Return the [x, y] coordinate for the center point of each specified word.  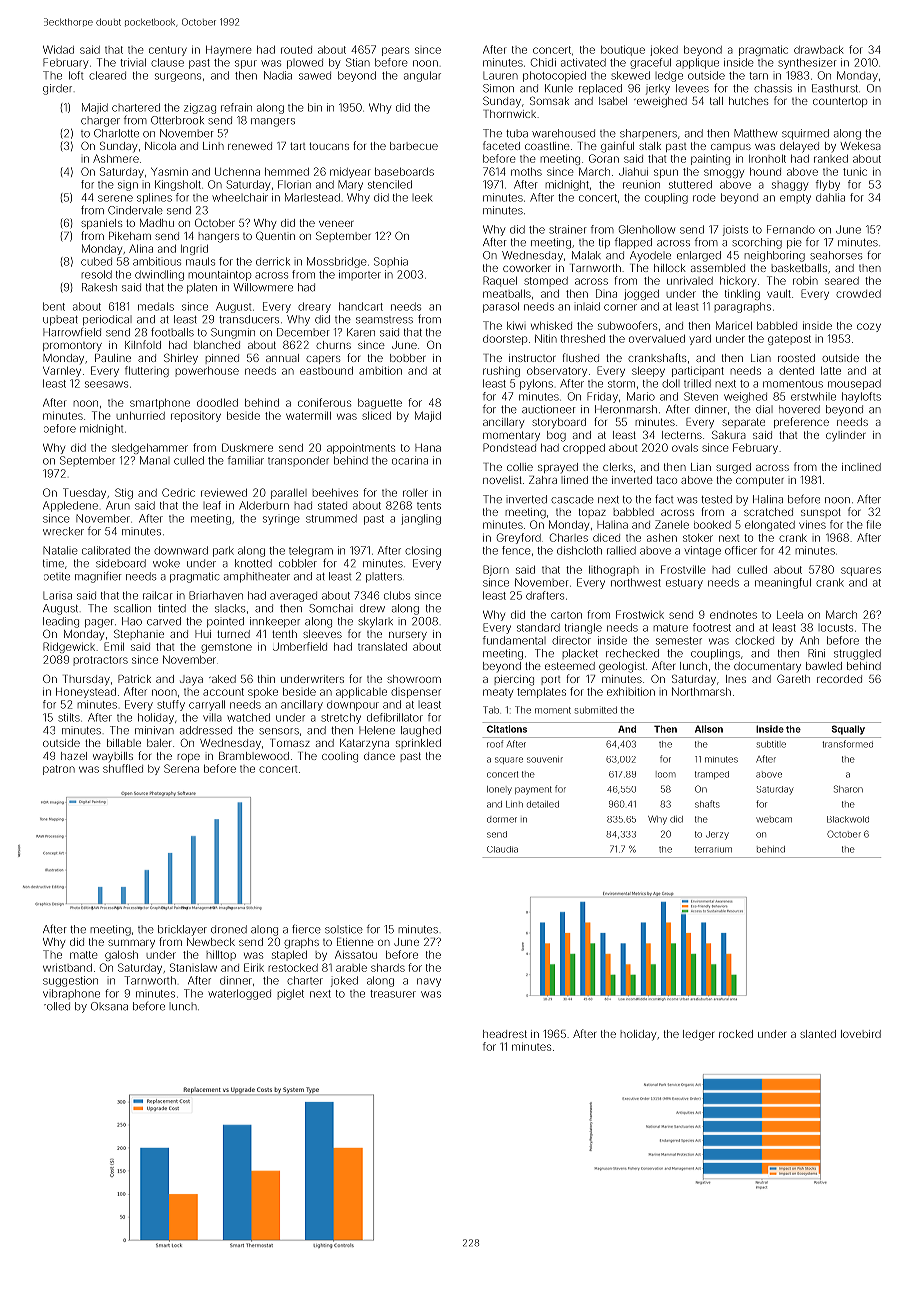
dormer [502, 820]
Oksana [109, 1006]
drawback [819, 50]
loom [666, 774]
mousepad [854, 384]
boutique [623, 50]
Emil [114, 646]
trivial [133, 62]
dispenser [416, 693]
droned [229, 929]
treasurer [393, 994]
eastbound [326, 371]
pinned [222, 359]
